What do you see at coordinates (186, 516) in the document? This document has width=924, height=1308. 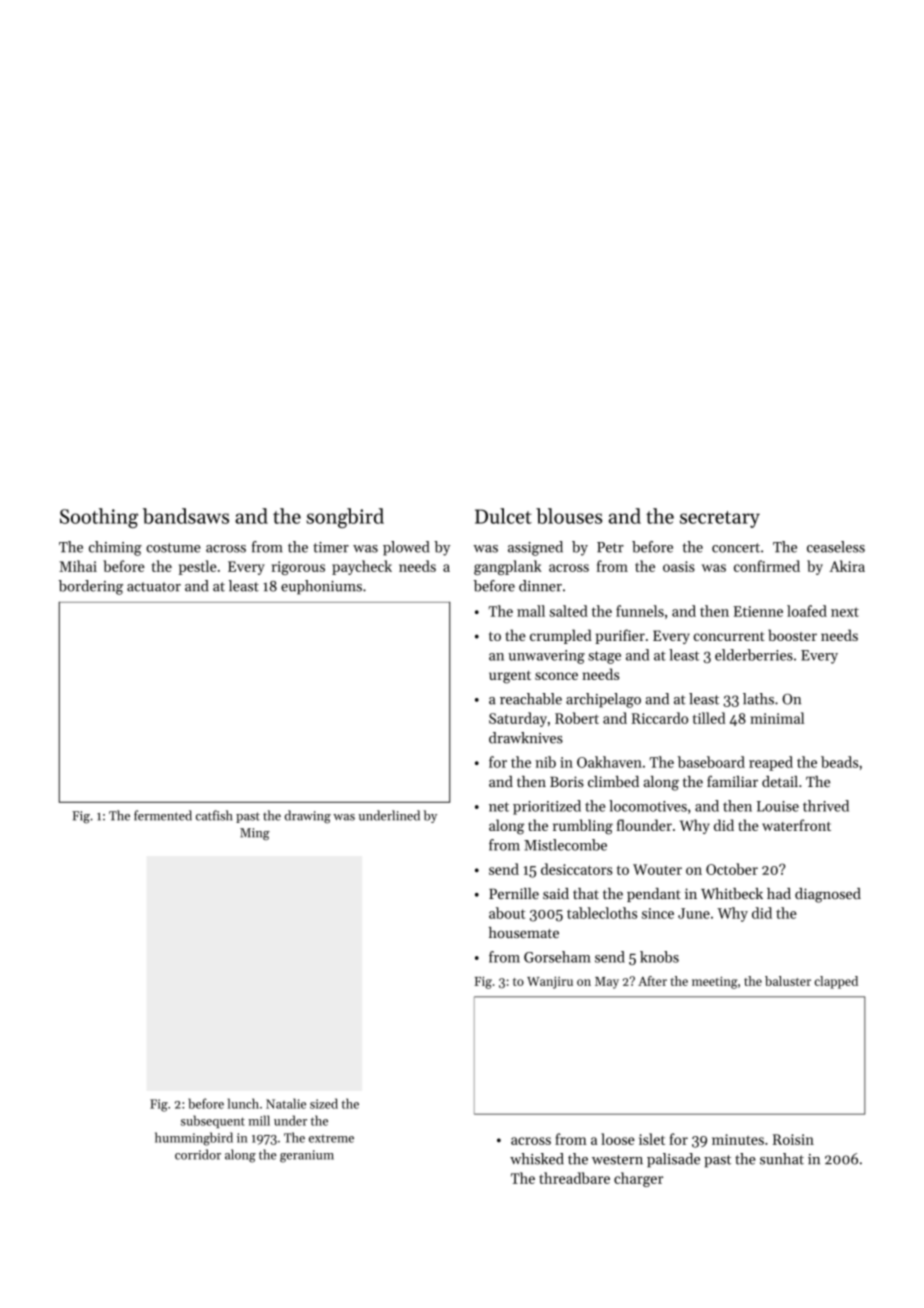 I see `bandsaws` at bounding box center [186, 516].
